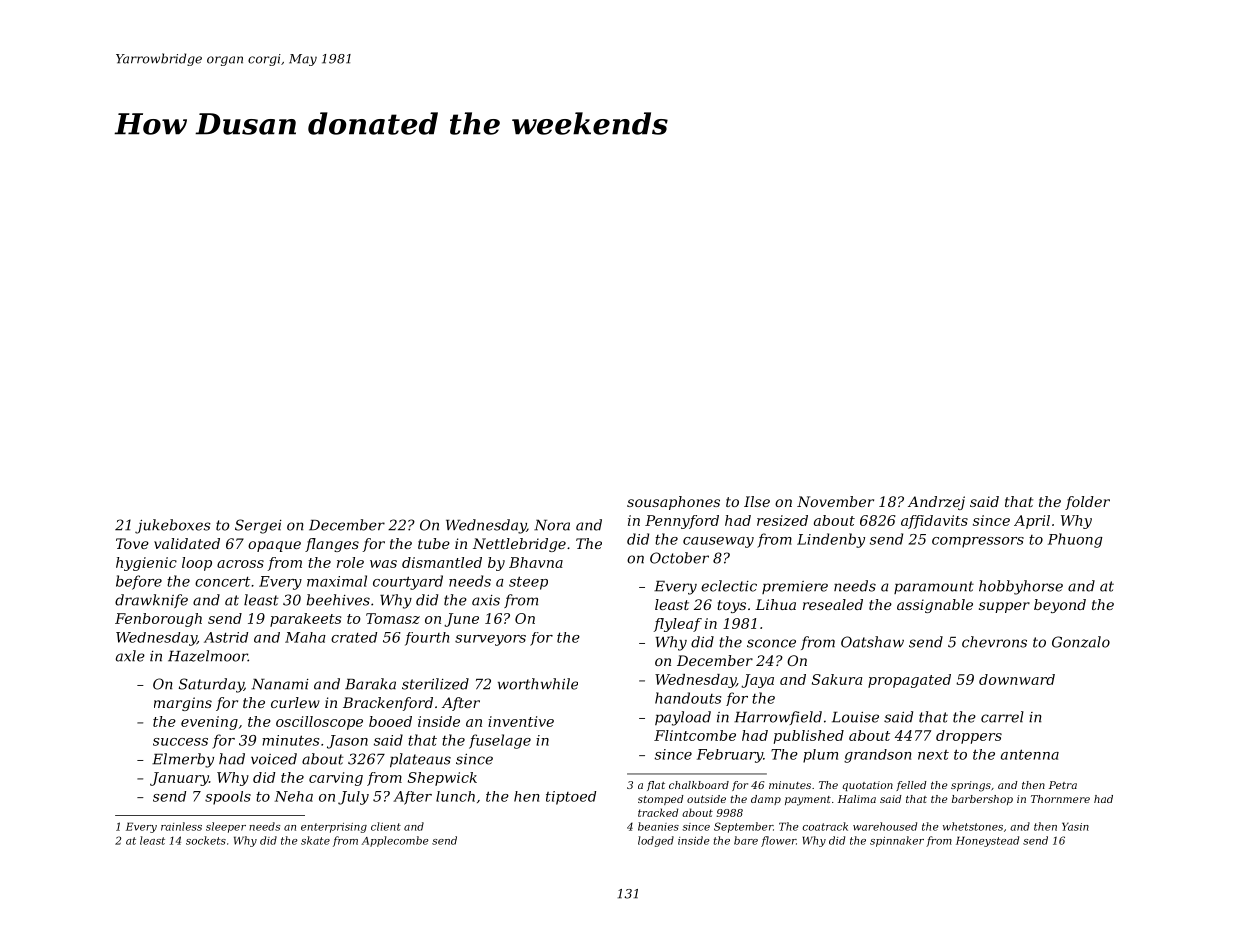  What do you see at coordinates (935, 606) in the page?
I see `assignable` at bounding box center [935, 606].
